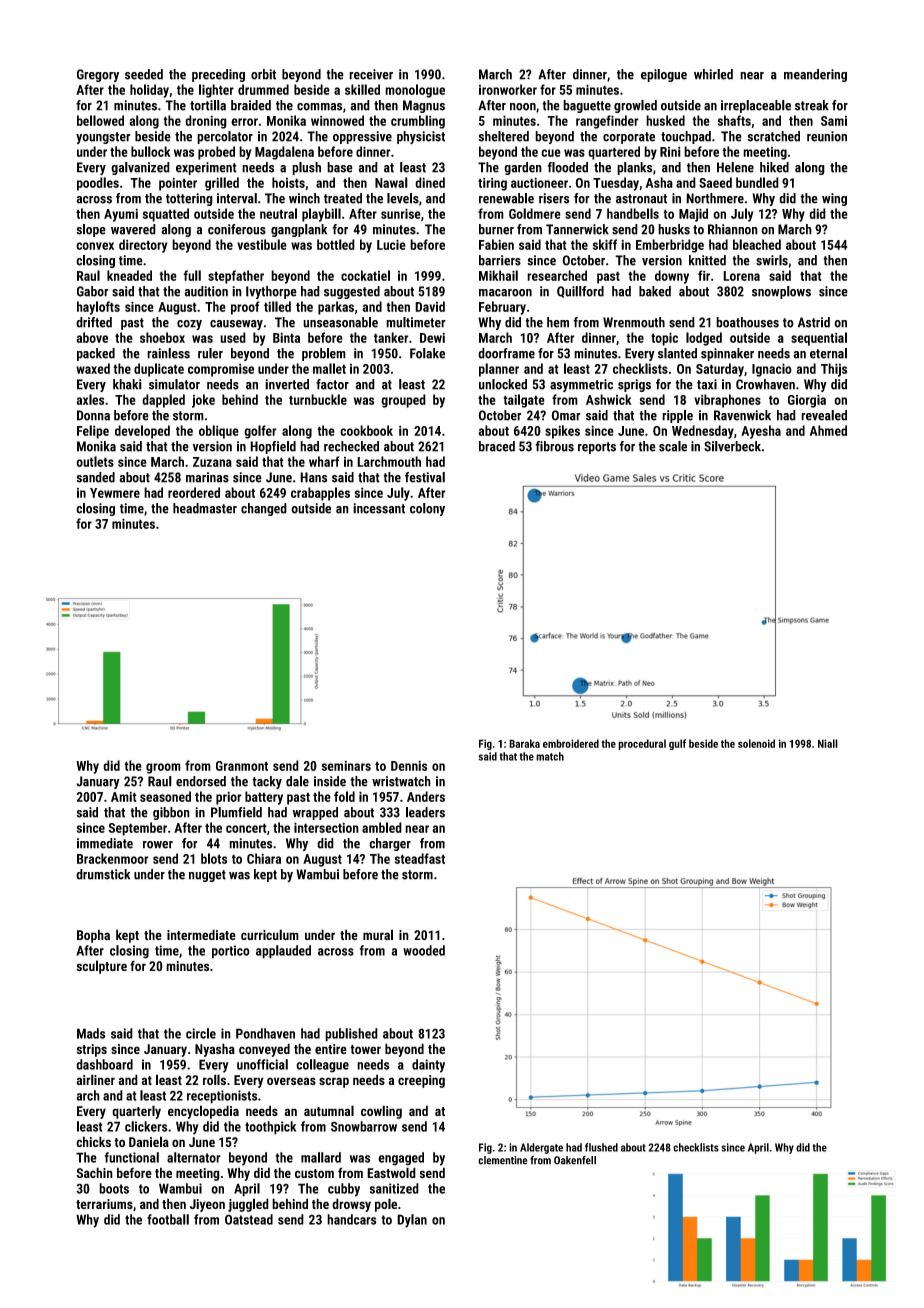 The image size is (924, 1308). I want to click on braced, so click(497, 446).
